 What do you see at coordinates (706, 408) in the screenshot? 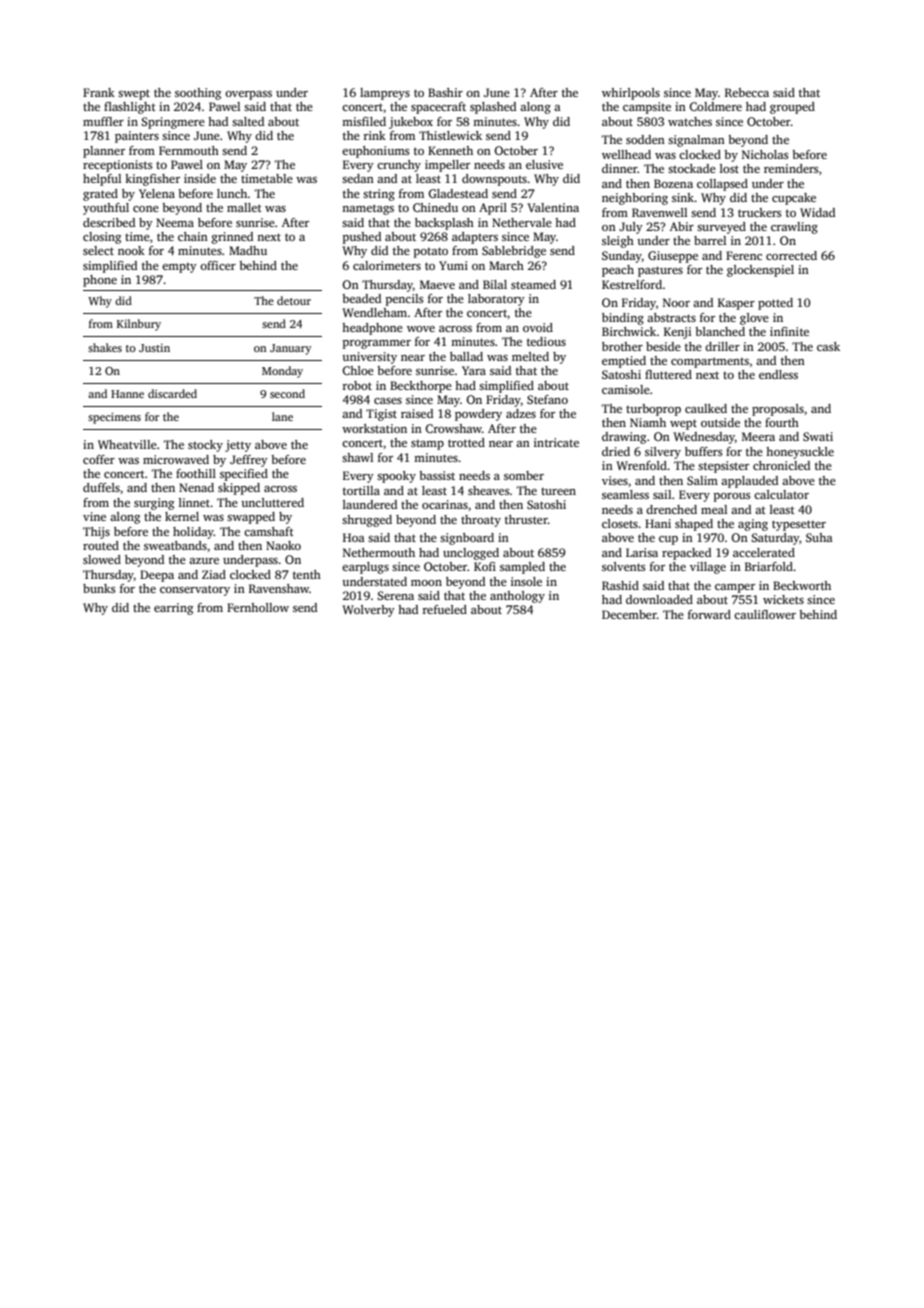
I see `caulked` at bounding box center [706, 408].
